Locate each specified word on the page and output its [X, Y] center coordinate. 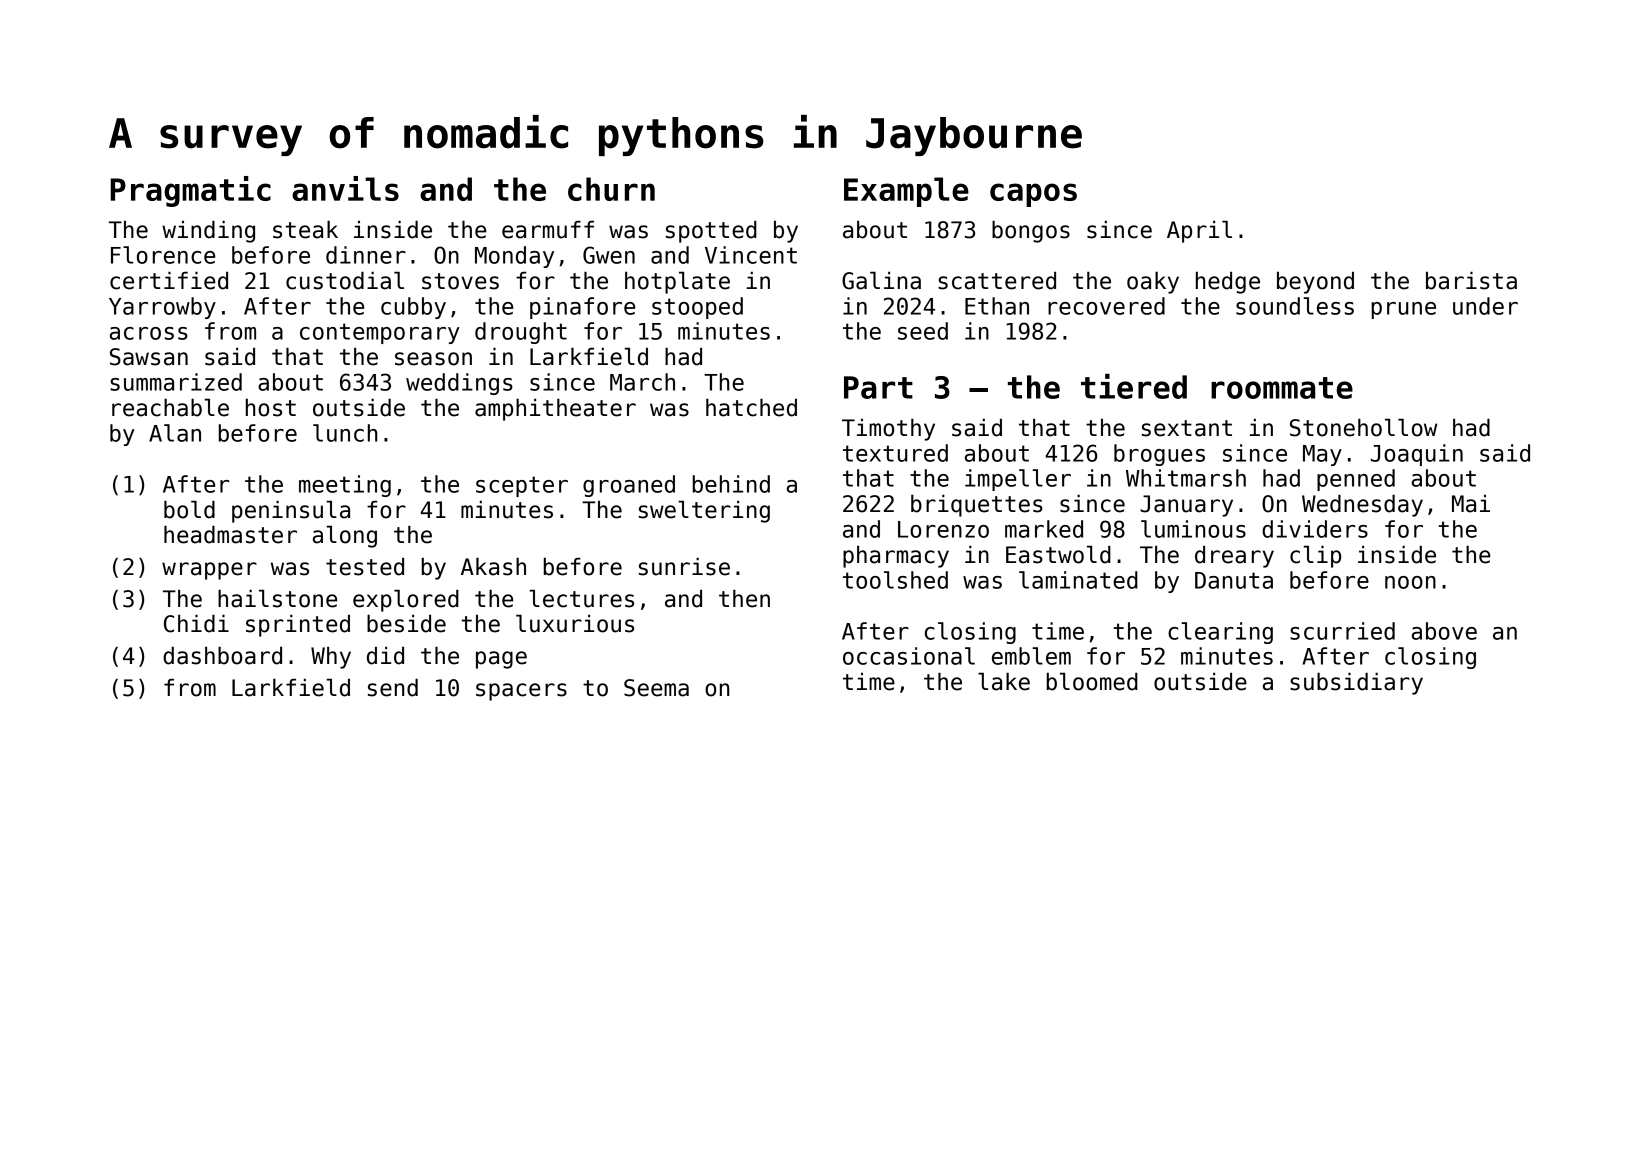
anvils [345, 188]
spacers [521, 692]
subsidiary [1356, 683]
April [1199, 231]
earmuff [548, 229]
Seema [656, 688]
